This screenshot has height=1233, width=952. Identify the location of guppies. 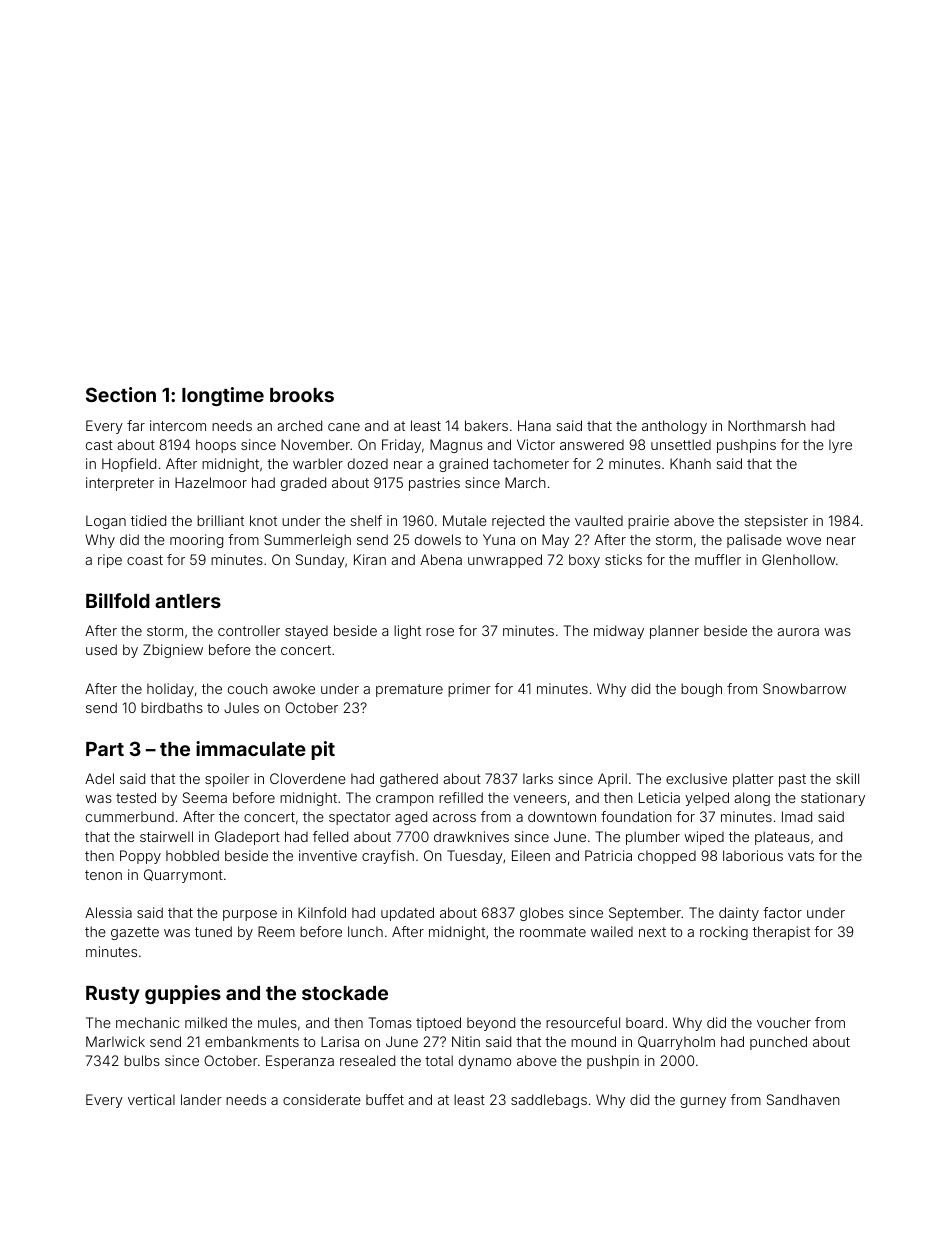
(183, 994).
